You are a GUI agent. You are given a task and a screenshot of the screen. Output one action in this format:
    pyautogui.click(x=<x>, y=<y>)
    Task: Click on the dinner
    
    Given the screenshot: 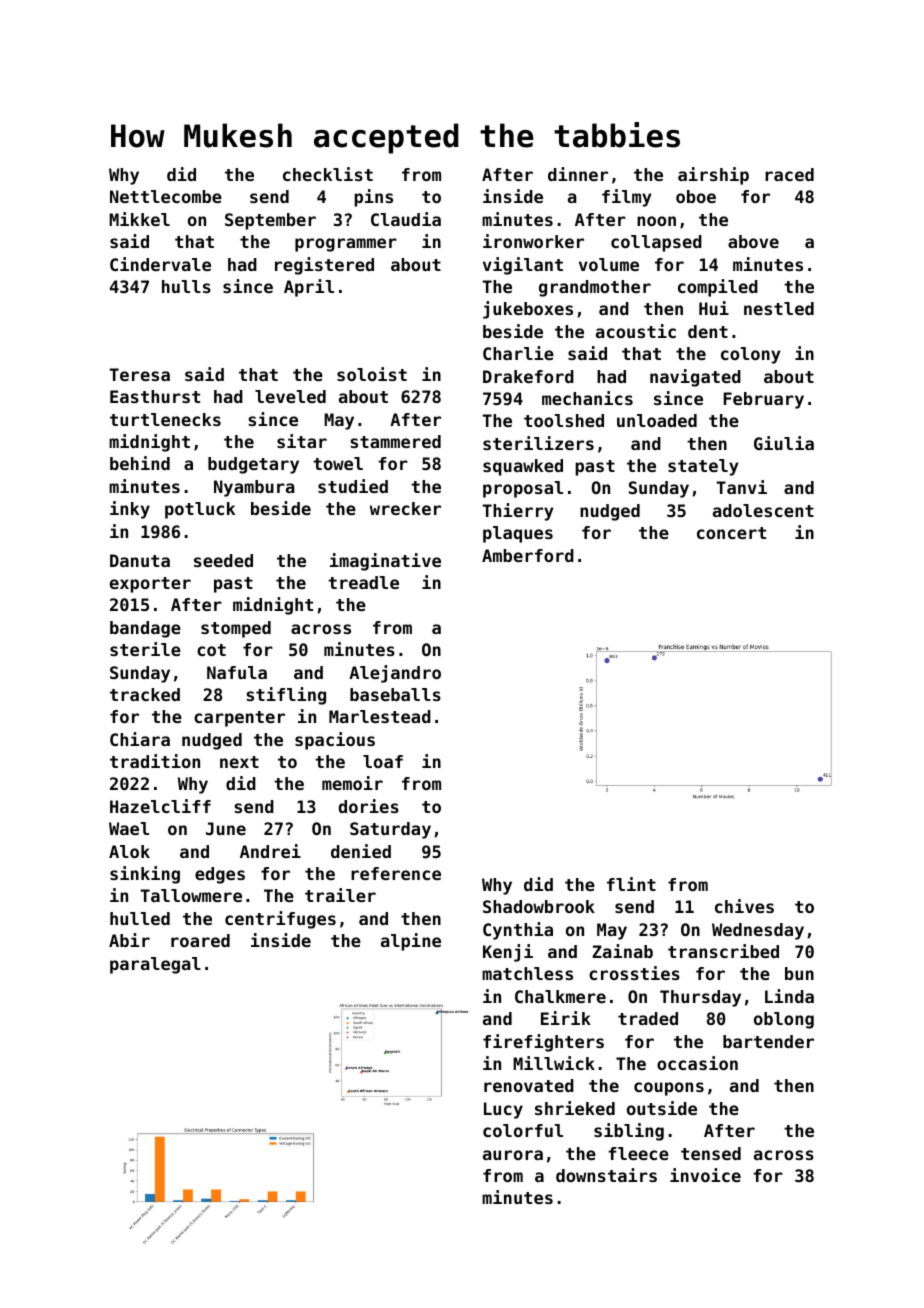 What is the action you would take?
    pyautogui.click(x=578, y=174)
